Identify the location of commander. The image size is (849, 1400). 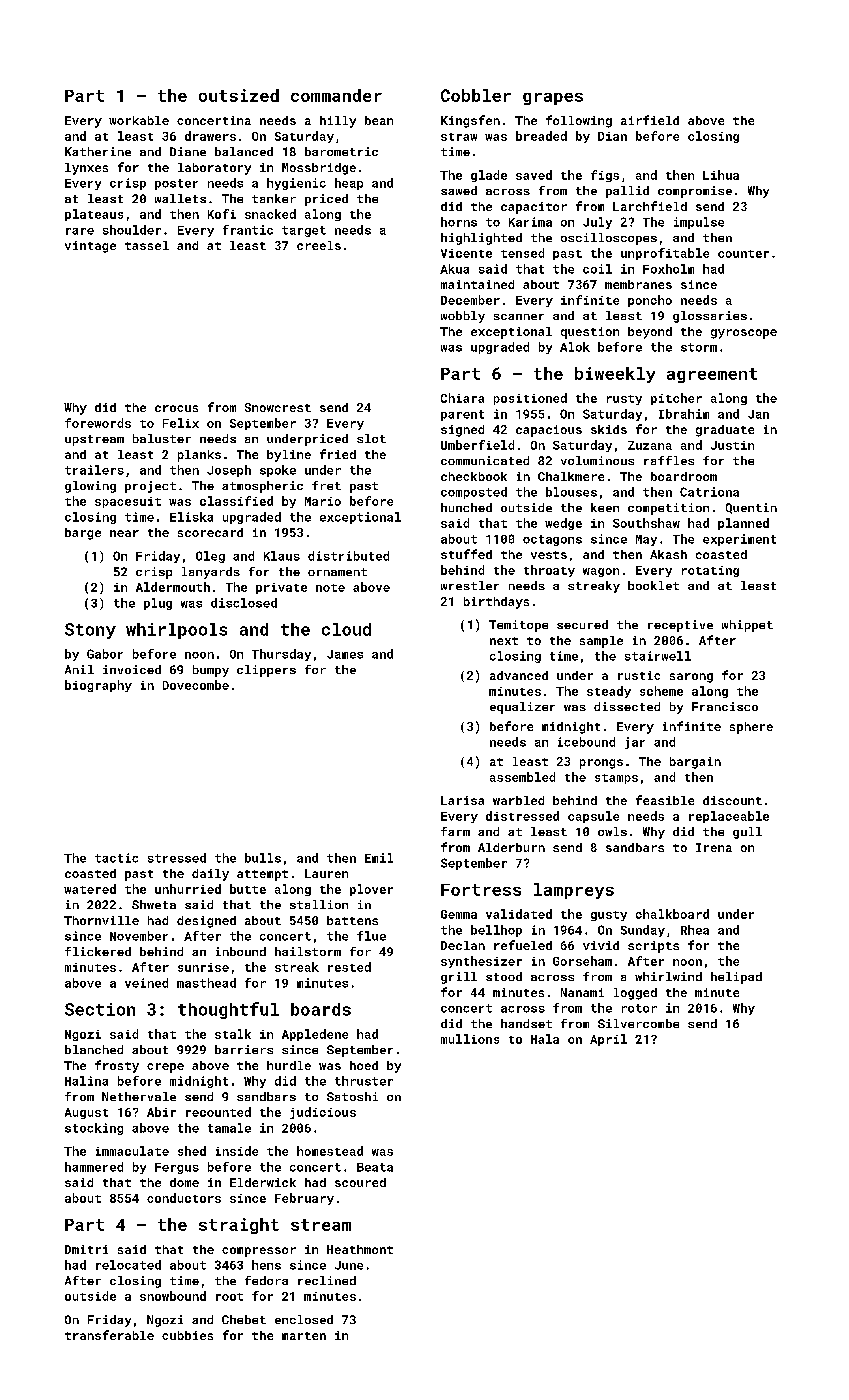
(336, 95).
